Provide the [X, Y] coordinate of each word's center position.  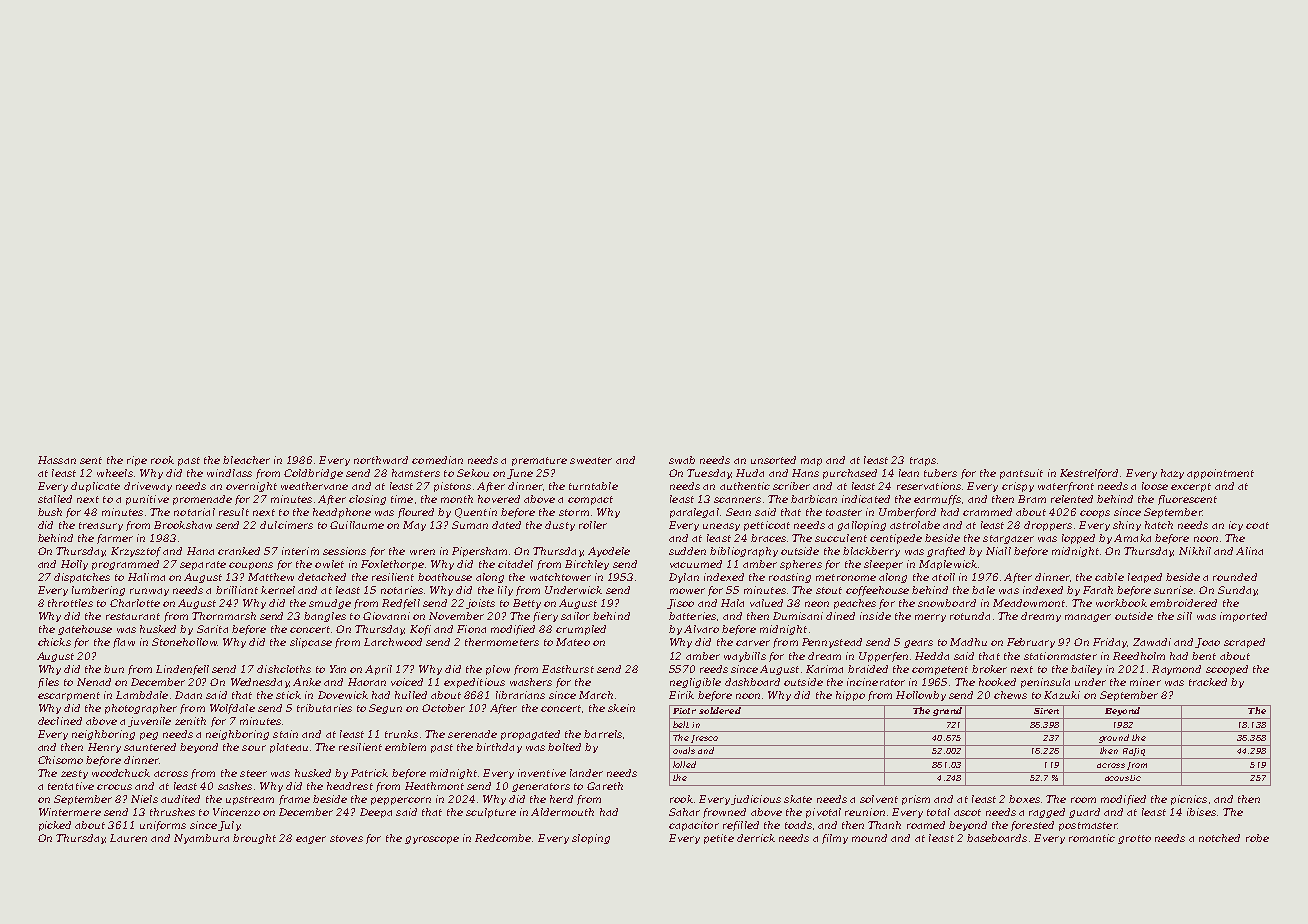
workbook [1121, 603]
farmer [115, 539]
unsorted [773, 460]
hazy [1172, 474]
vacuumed [696, 564]
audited [180, 799]
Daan [188, 695]
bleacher [246, 460]
